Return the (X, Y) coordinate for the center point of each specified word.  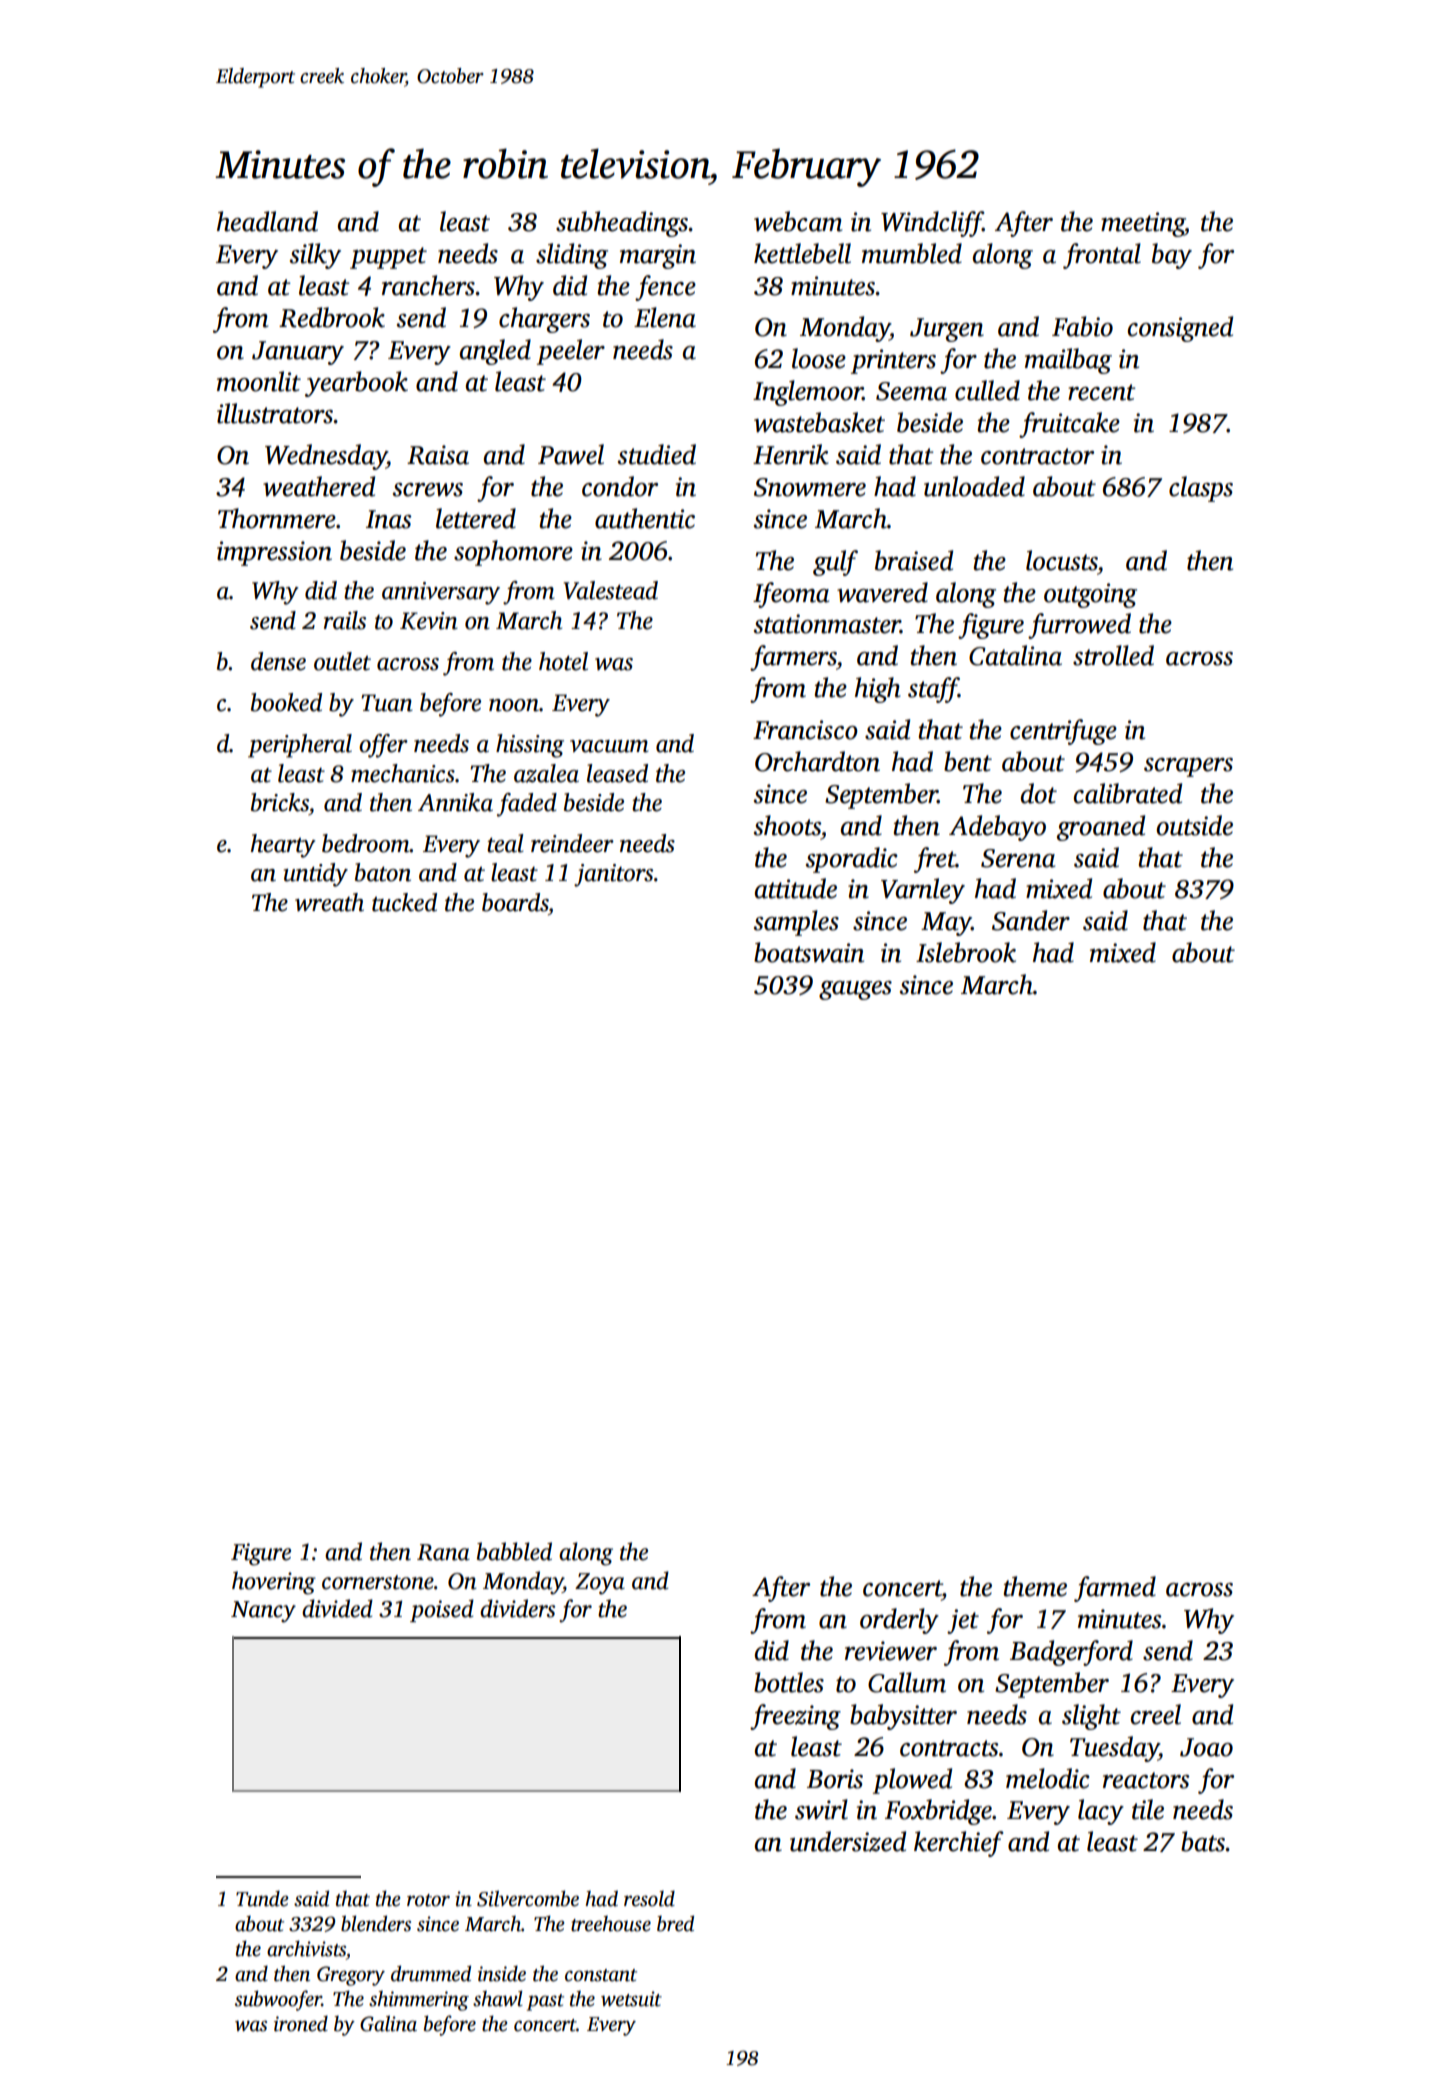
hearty (283, 846)
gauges (855, 990)
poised (442, 1610)
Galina (388, 2023)
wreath (329, 902)
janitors (613, 875)
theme (1035, 1586)
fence (665, 288)
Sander (1031, 920)
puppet (388, 258)
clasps (1201, 489)
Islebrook (966, 952)
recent (1102, 392)
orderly (899, 1621)
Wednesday (326, 457)
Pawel (571, 454)
